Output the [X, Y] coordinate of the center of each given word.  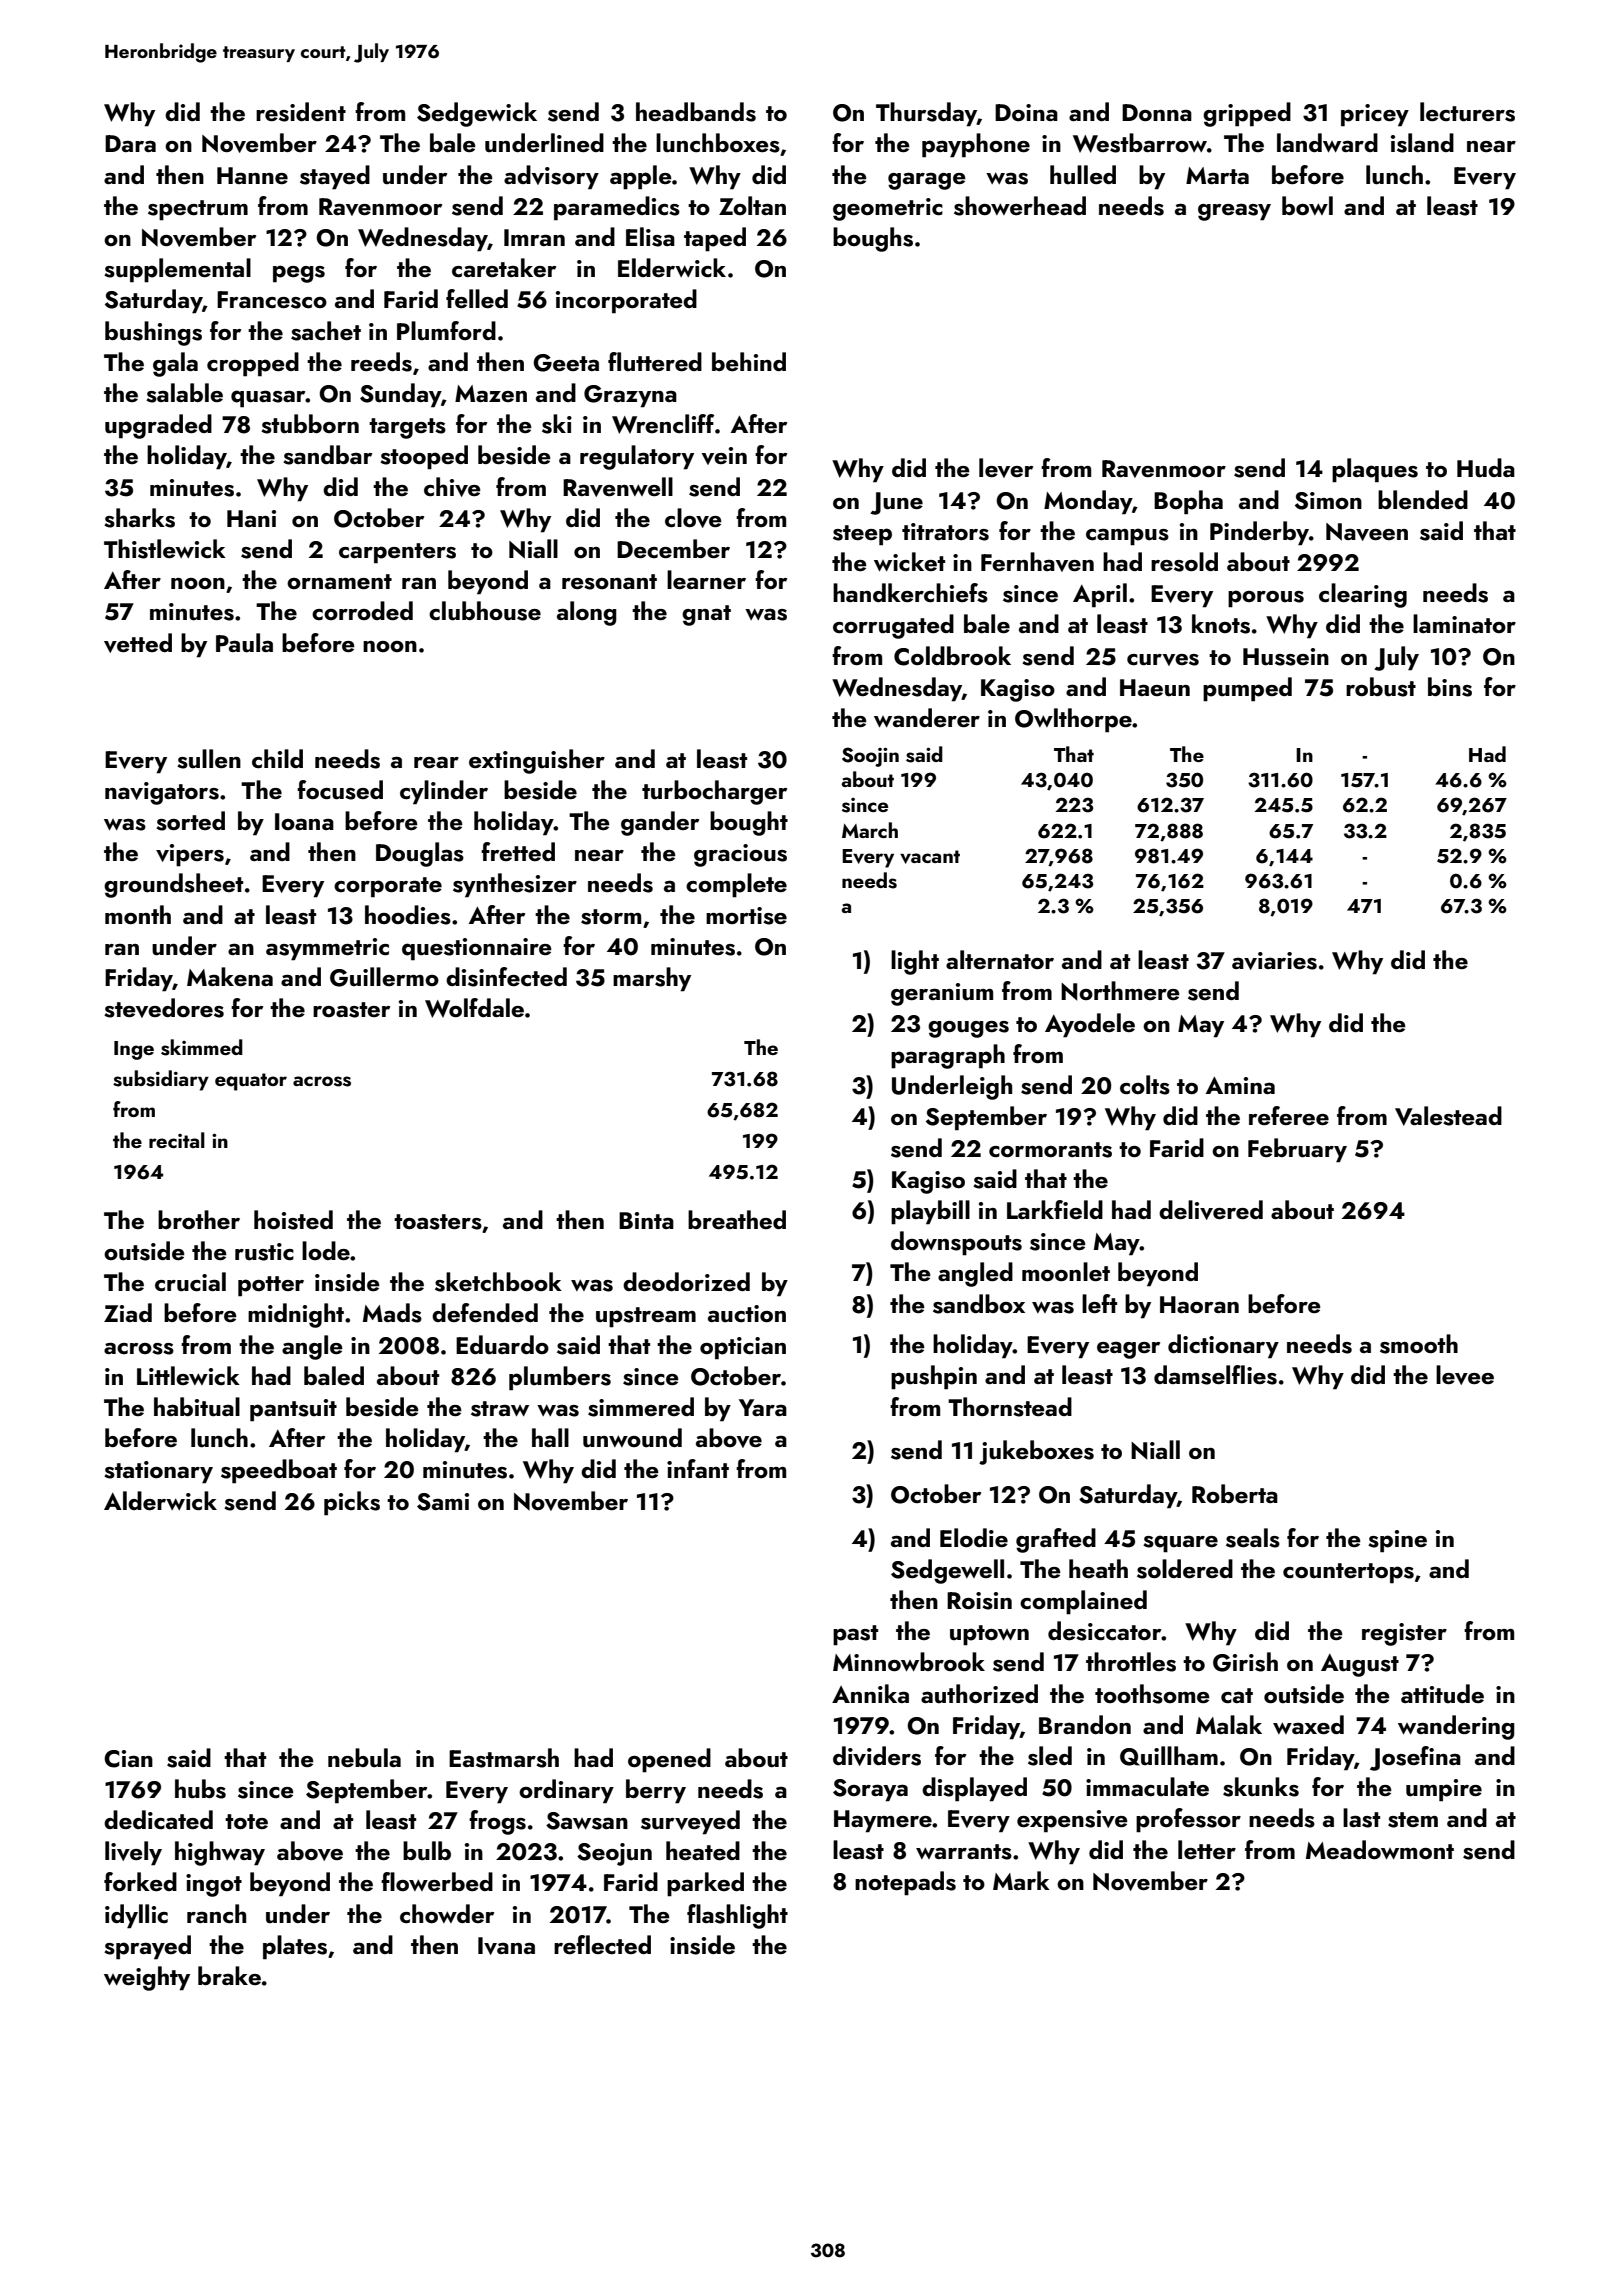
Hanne [252, 175]
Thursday [926, 114]
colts [1145, 1085]
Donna [1157, 112]
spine [1397, 1541]
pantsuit [293, 1410]
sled [1050, 1756]
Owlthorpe [1073, 720]
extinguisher [537, 761]
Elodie [974, 1537]
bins [1450, 687]
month [138, 914]
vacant [930, 857]
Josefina [1415, 1758]
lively [133, 1853]
